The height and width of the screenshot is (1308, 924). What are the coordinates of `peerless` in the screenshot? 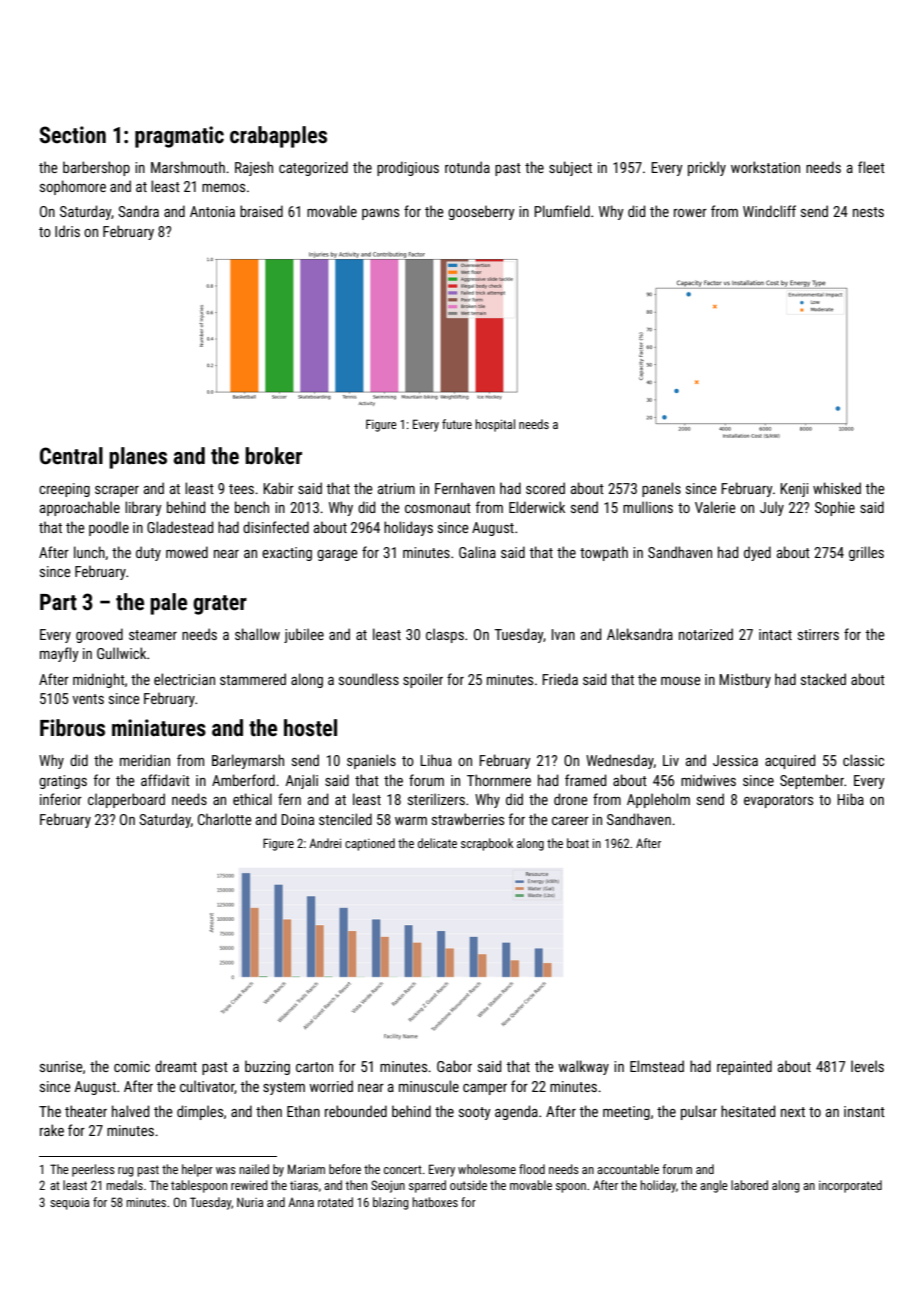 It's located at (93, 1170).
